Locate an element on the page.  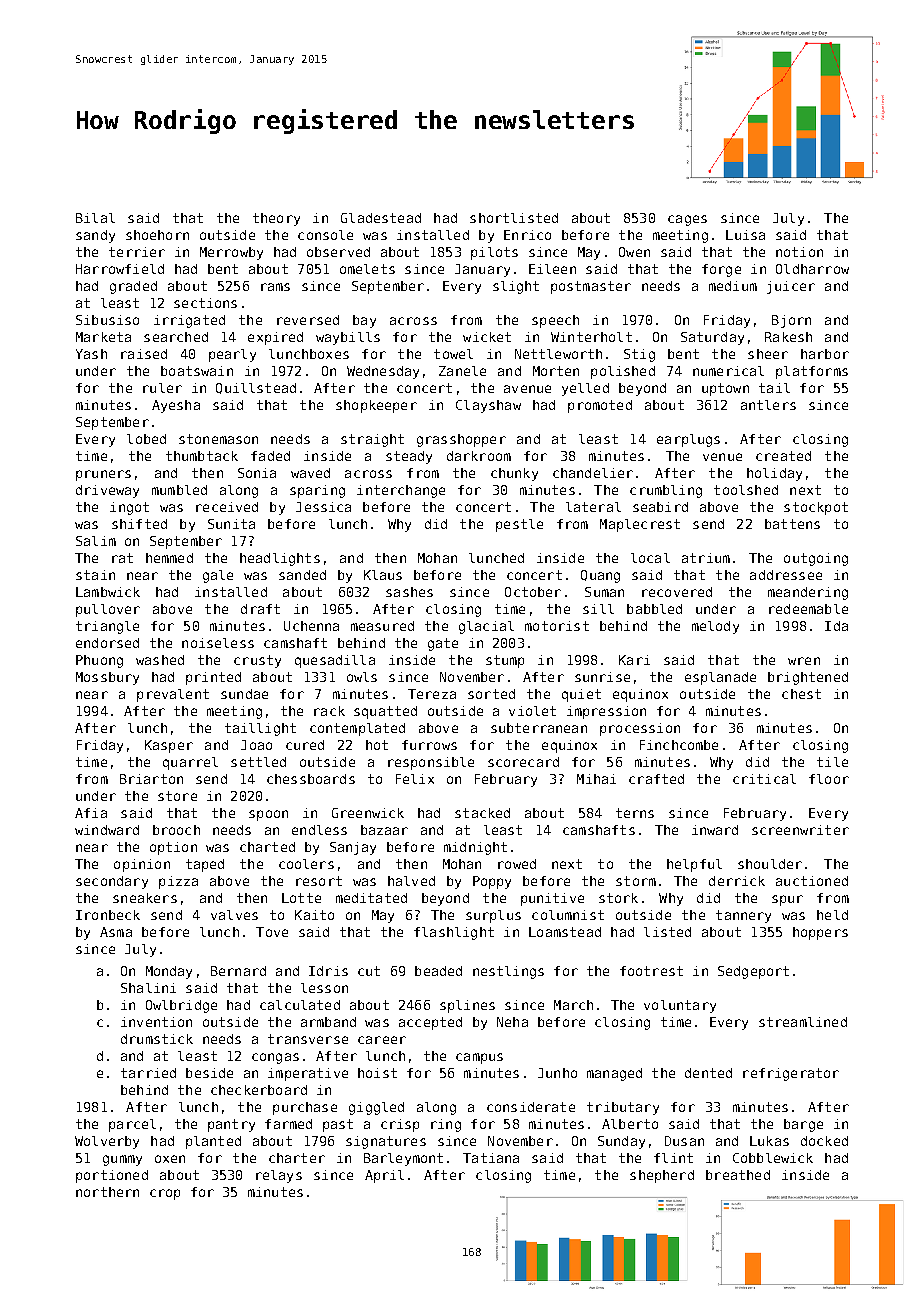
quarrel is located at coordinates (190, 763).
